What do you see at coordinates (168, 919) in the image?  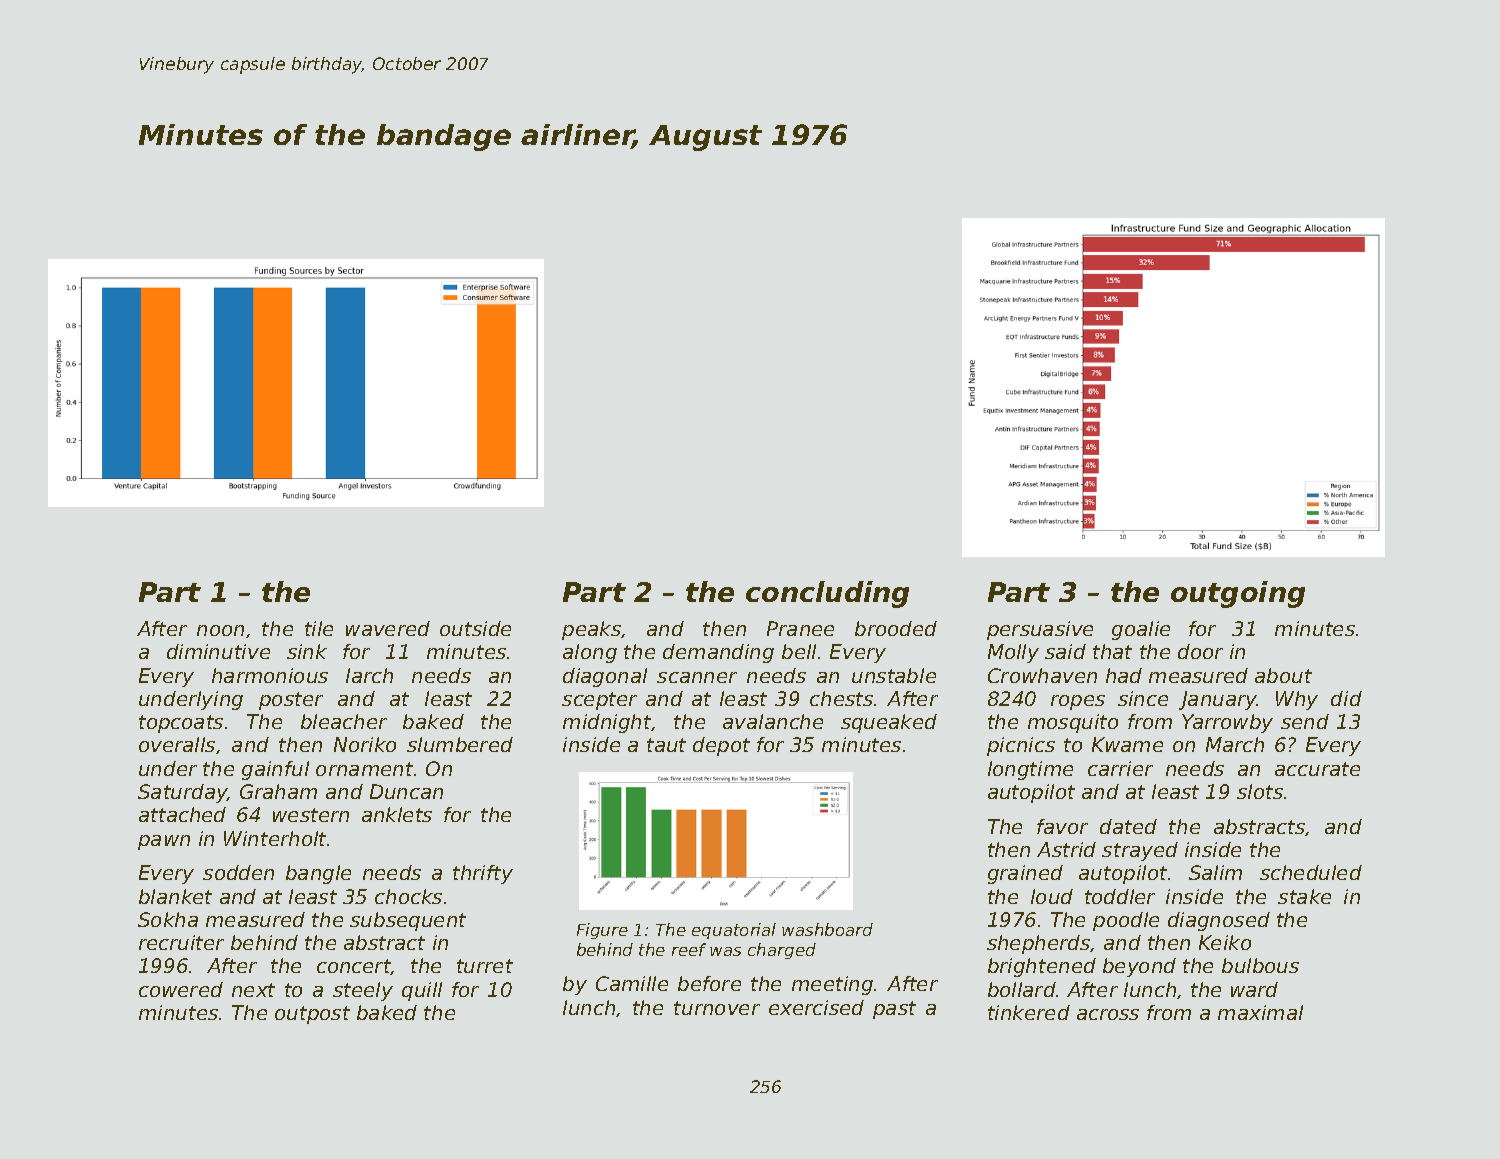 I see `Sokha` at bounding box center [168, 919].
